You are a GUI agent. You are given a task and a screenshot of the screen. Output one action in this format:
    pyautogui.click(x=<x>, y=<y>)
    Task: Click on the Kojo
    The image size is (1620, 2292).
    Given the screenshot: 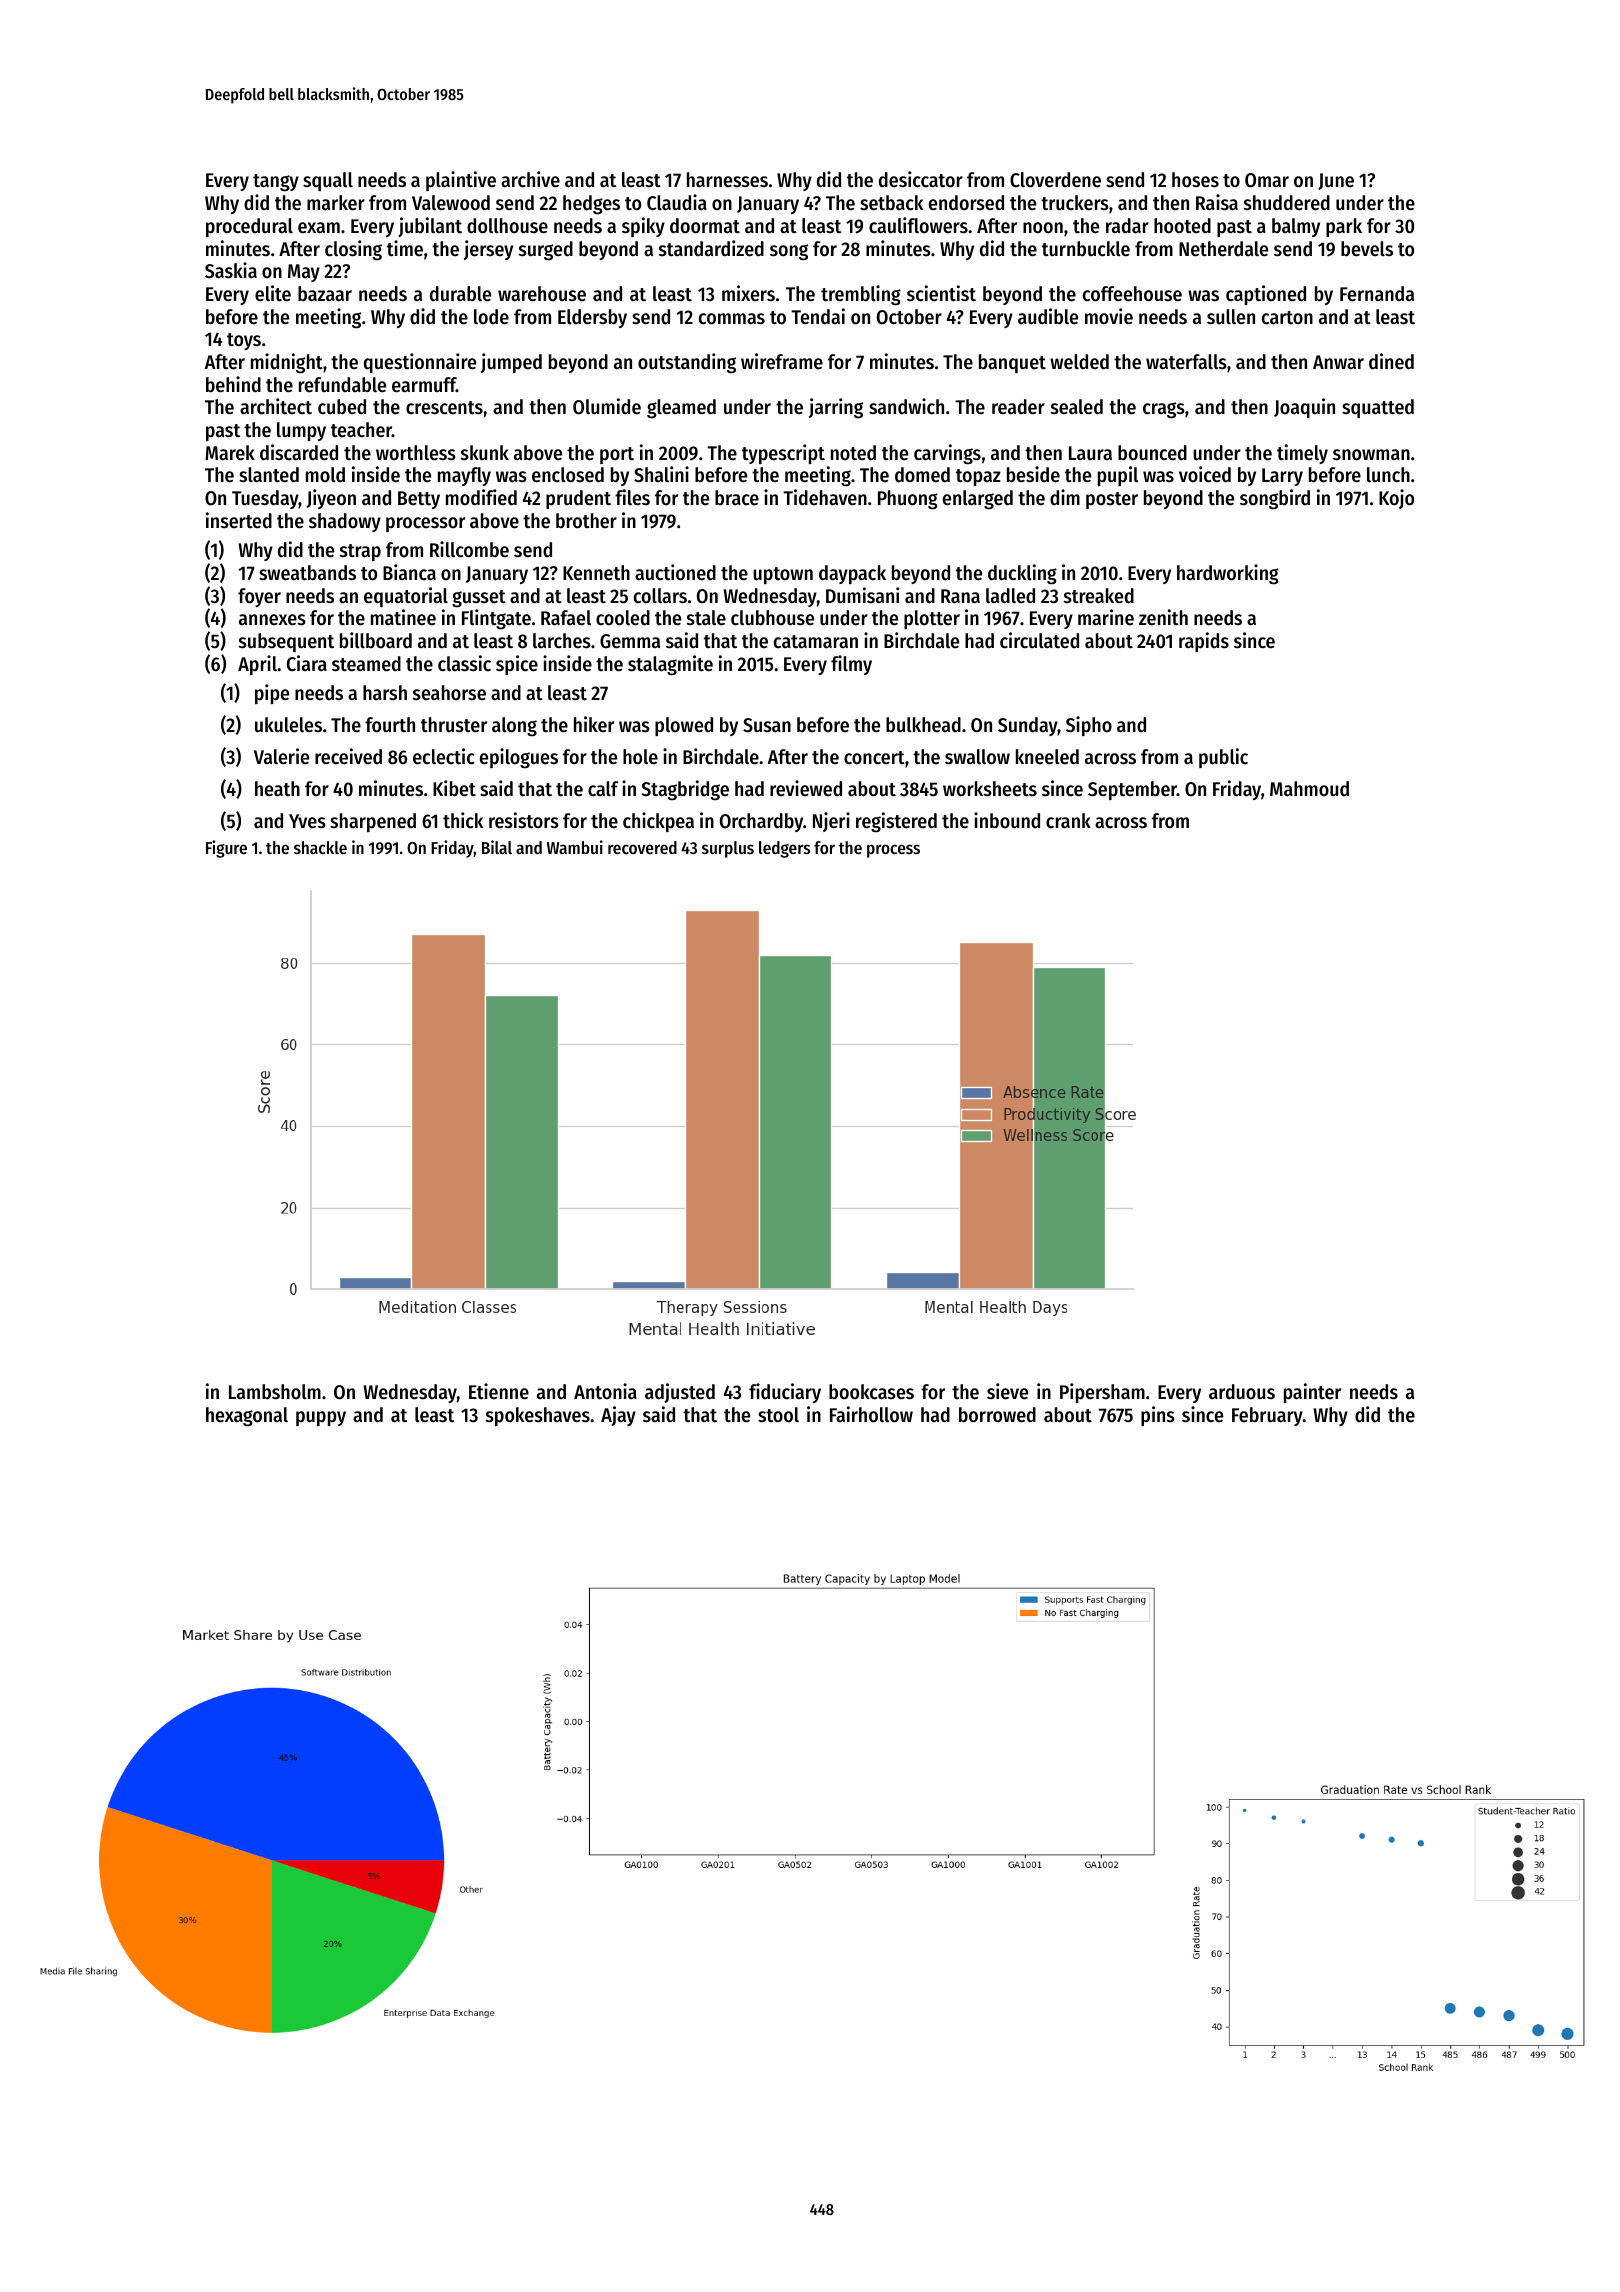 What is the action you would take?
    pyautogui.click(x=1396, y=499)
